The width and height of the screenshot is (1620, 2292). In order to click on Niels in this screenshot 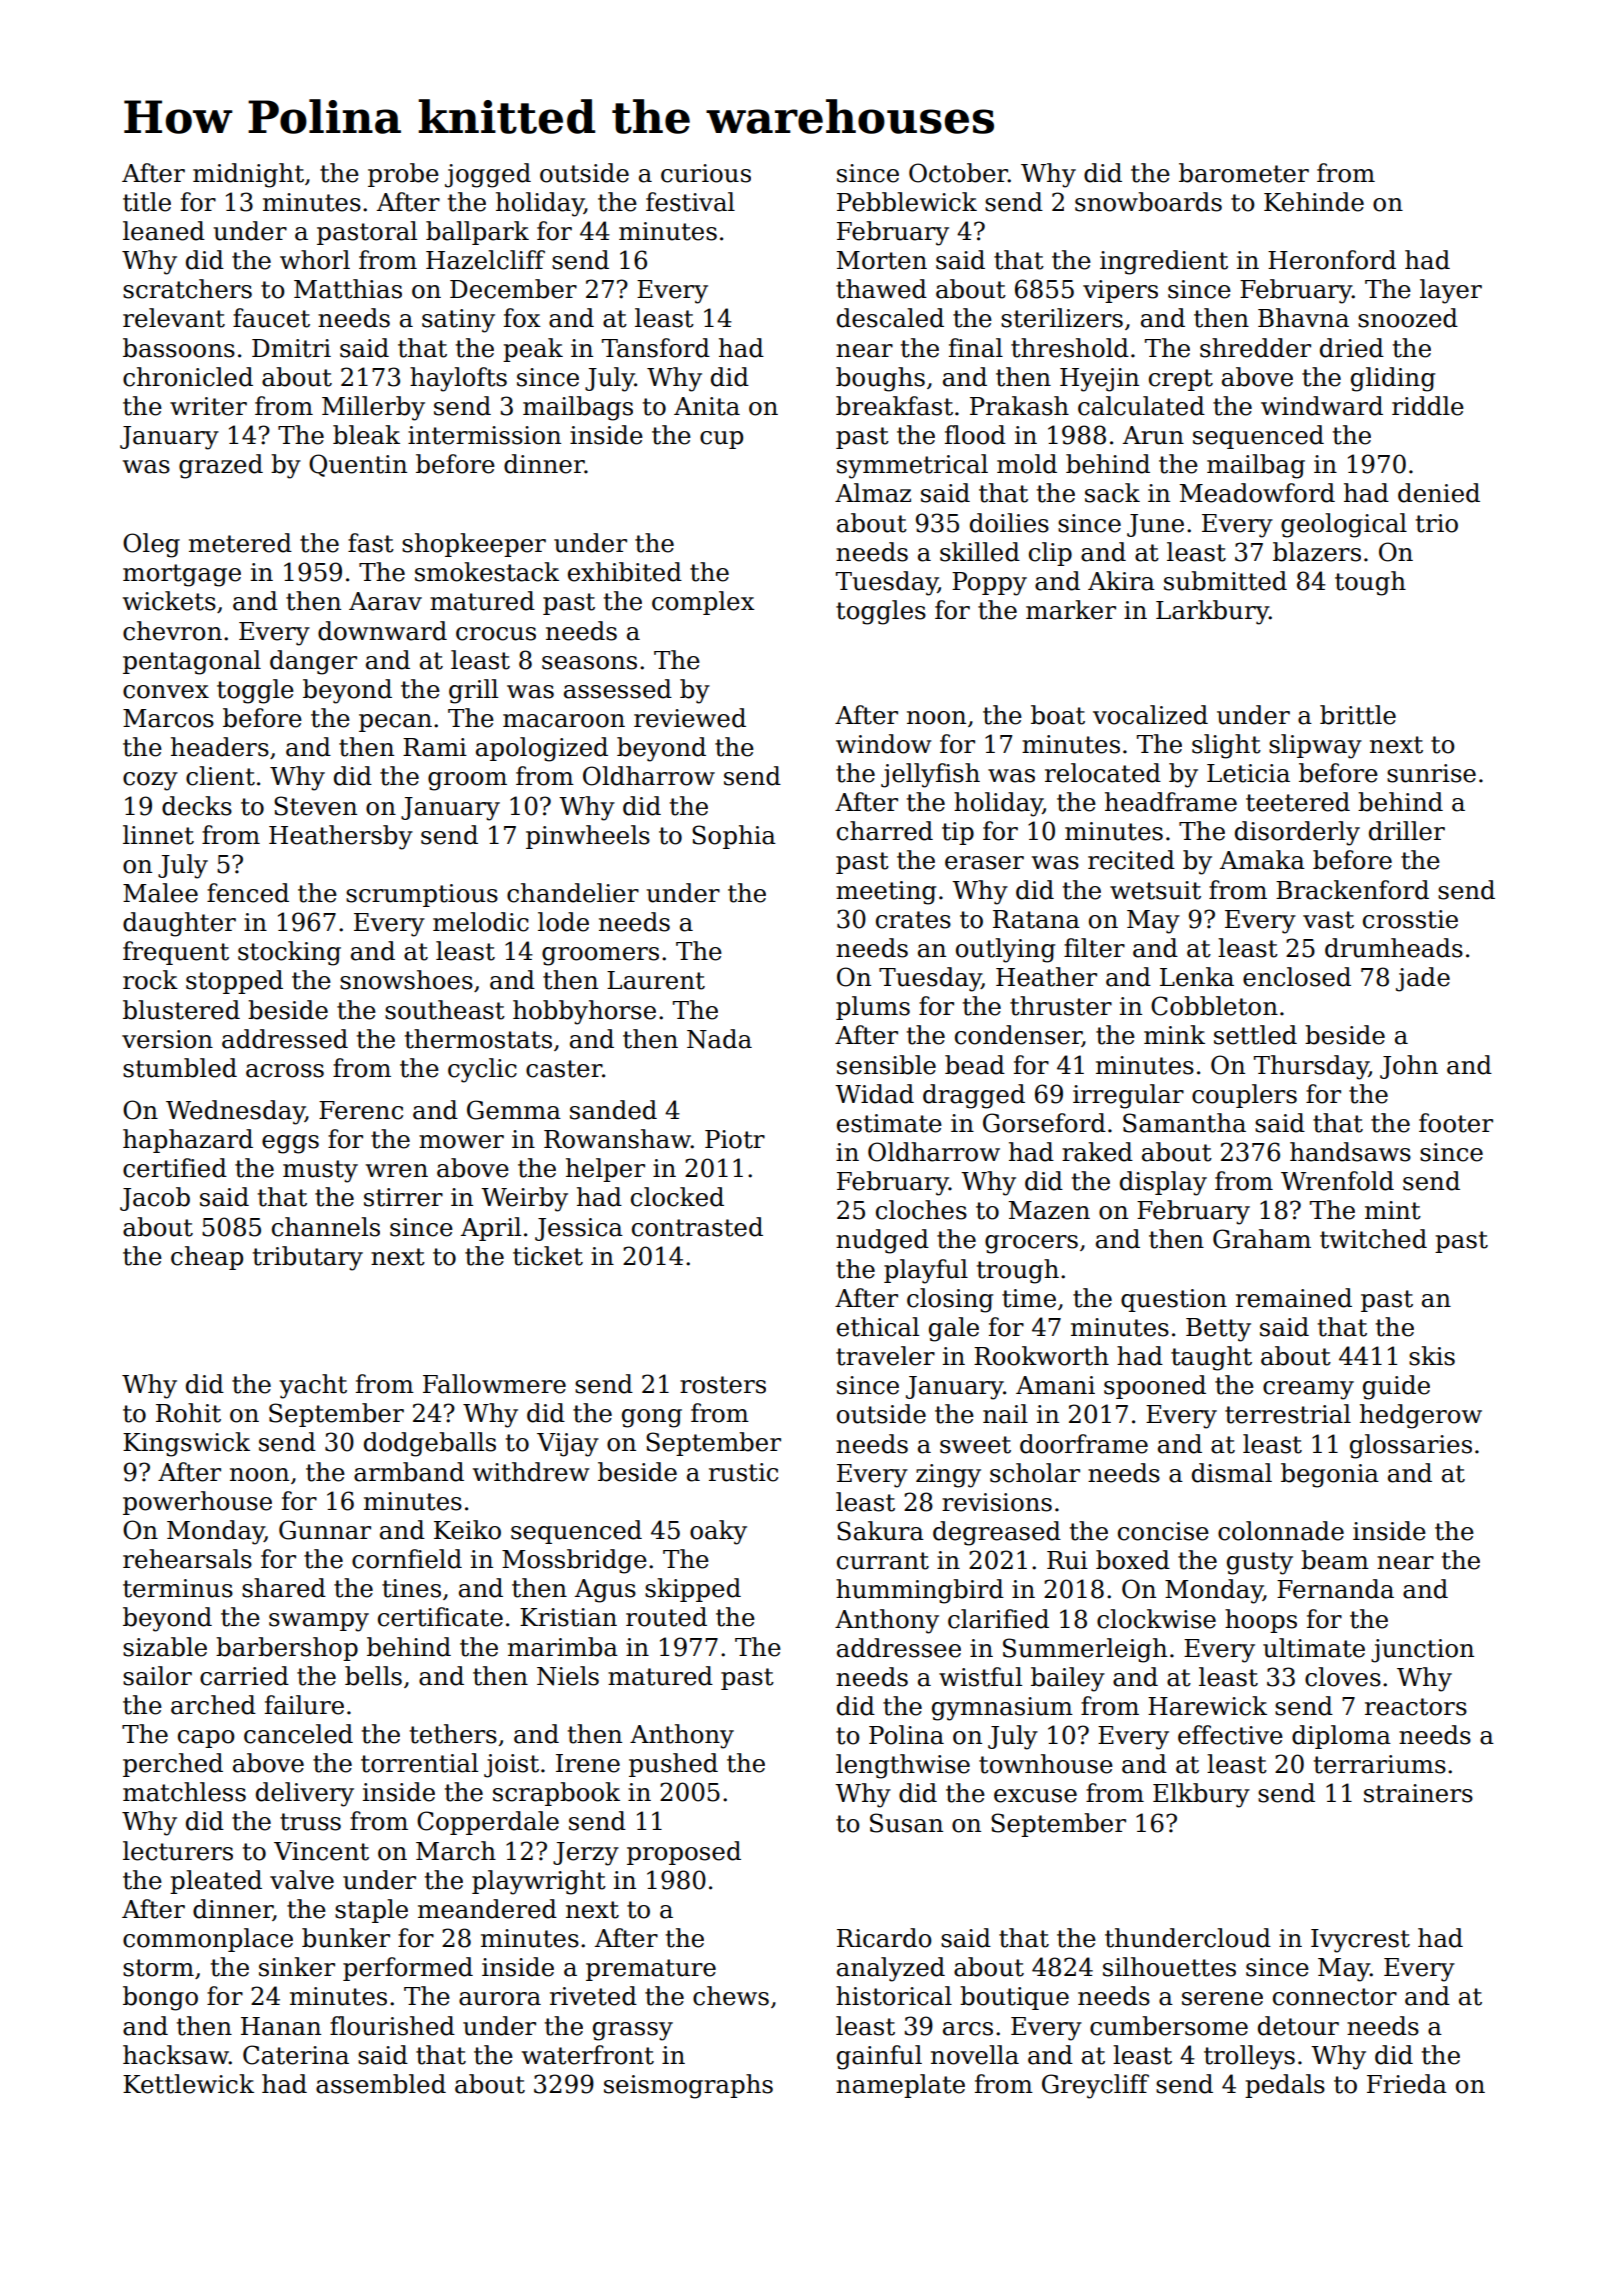, I will do `click(568, 1676)`.
